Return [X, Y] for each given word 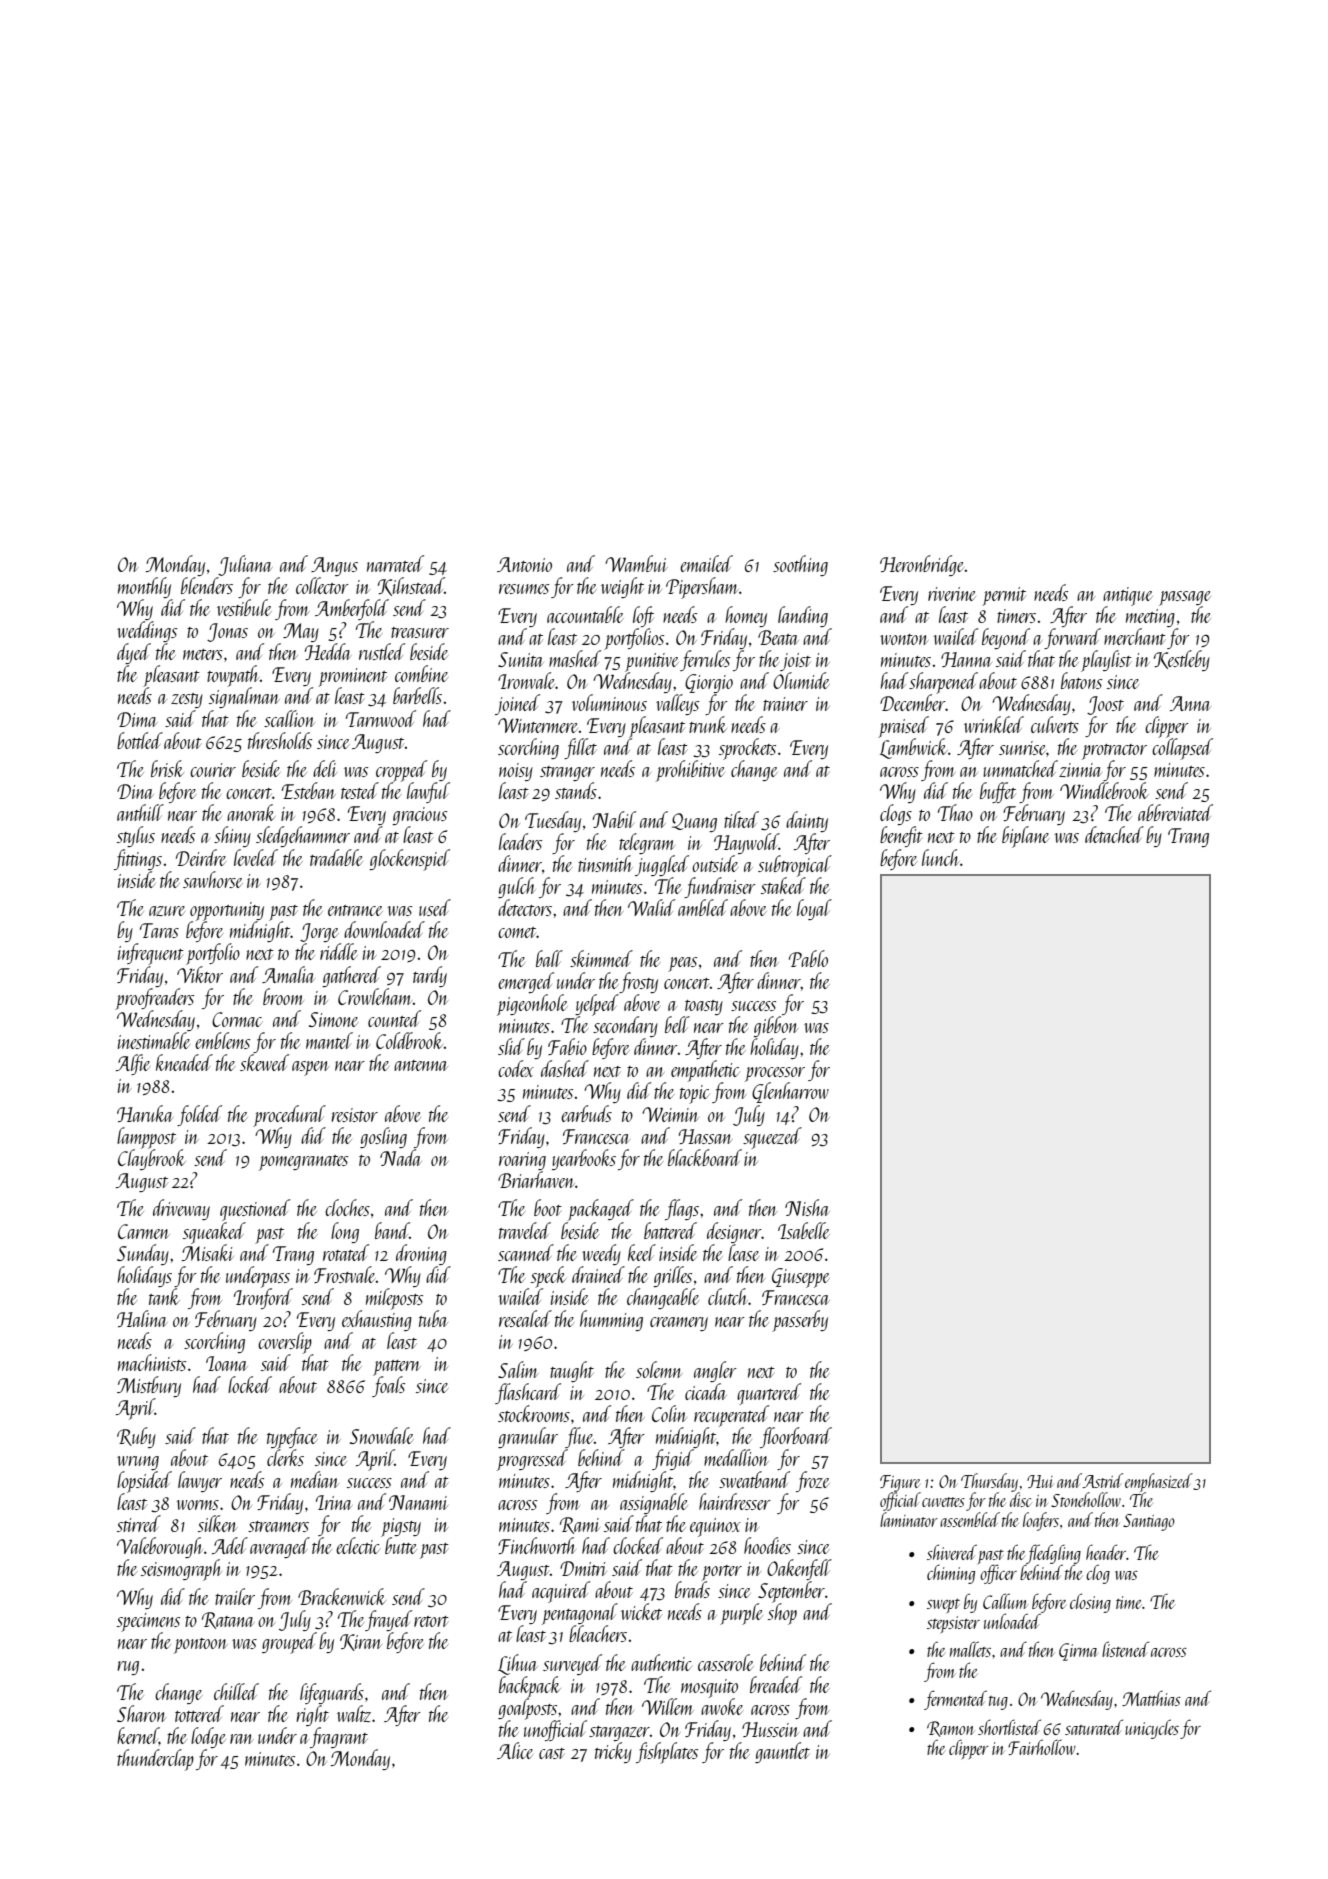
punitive [652, 662]
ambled [703, 907]
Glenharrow [790, 1093]
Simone [333, 1019]
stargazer [619, 1733]
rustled [382, 651]
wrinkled [994, 724]
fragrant [339, 1737]
